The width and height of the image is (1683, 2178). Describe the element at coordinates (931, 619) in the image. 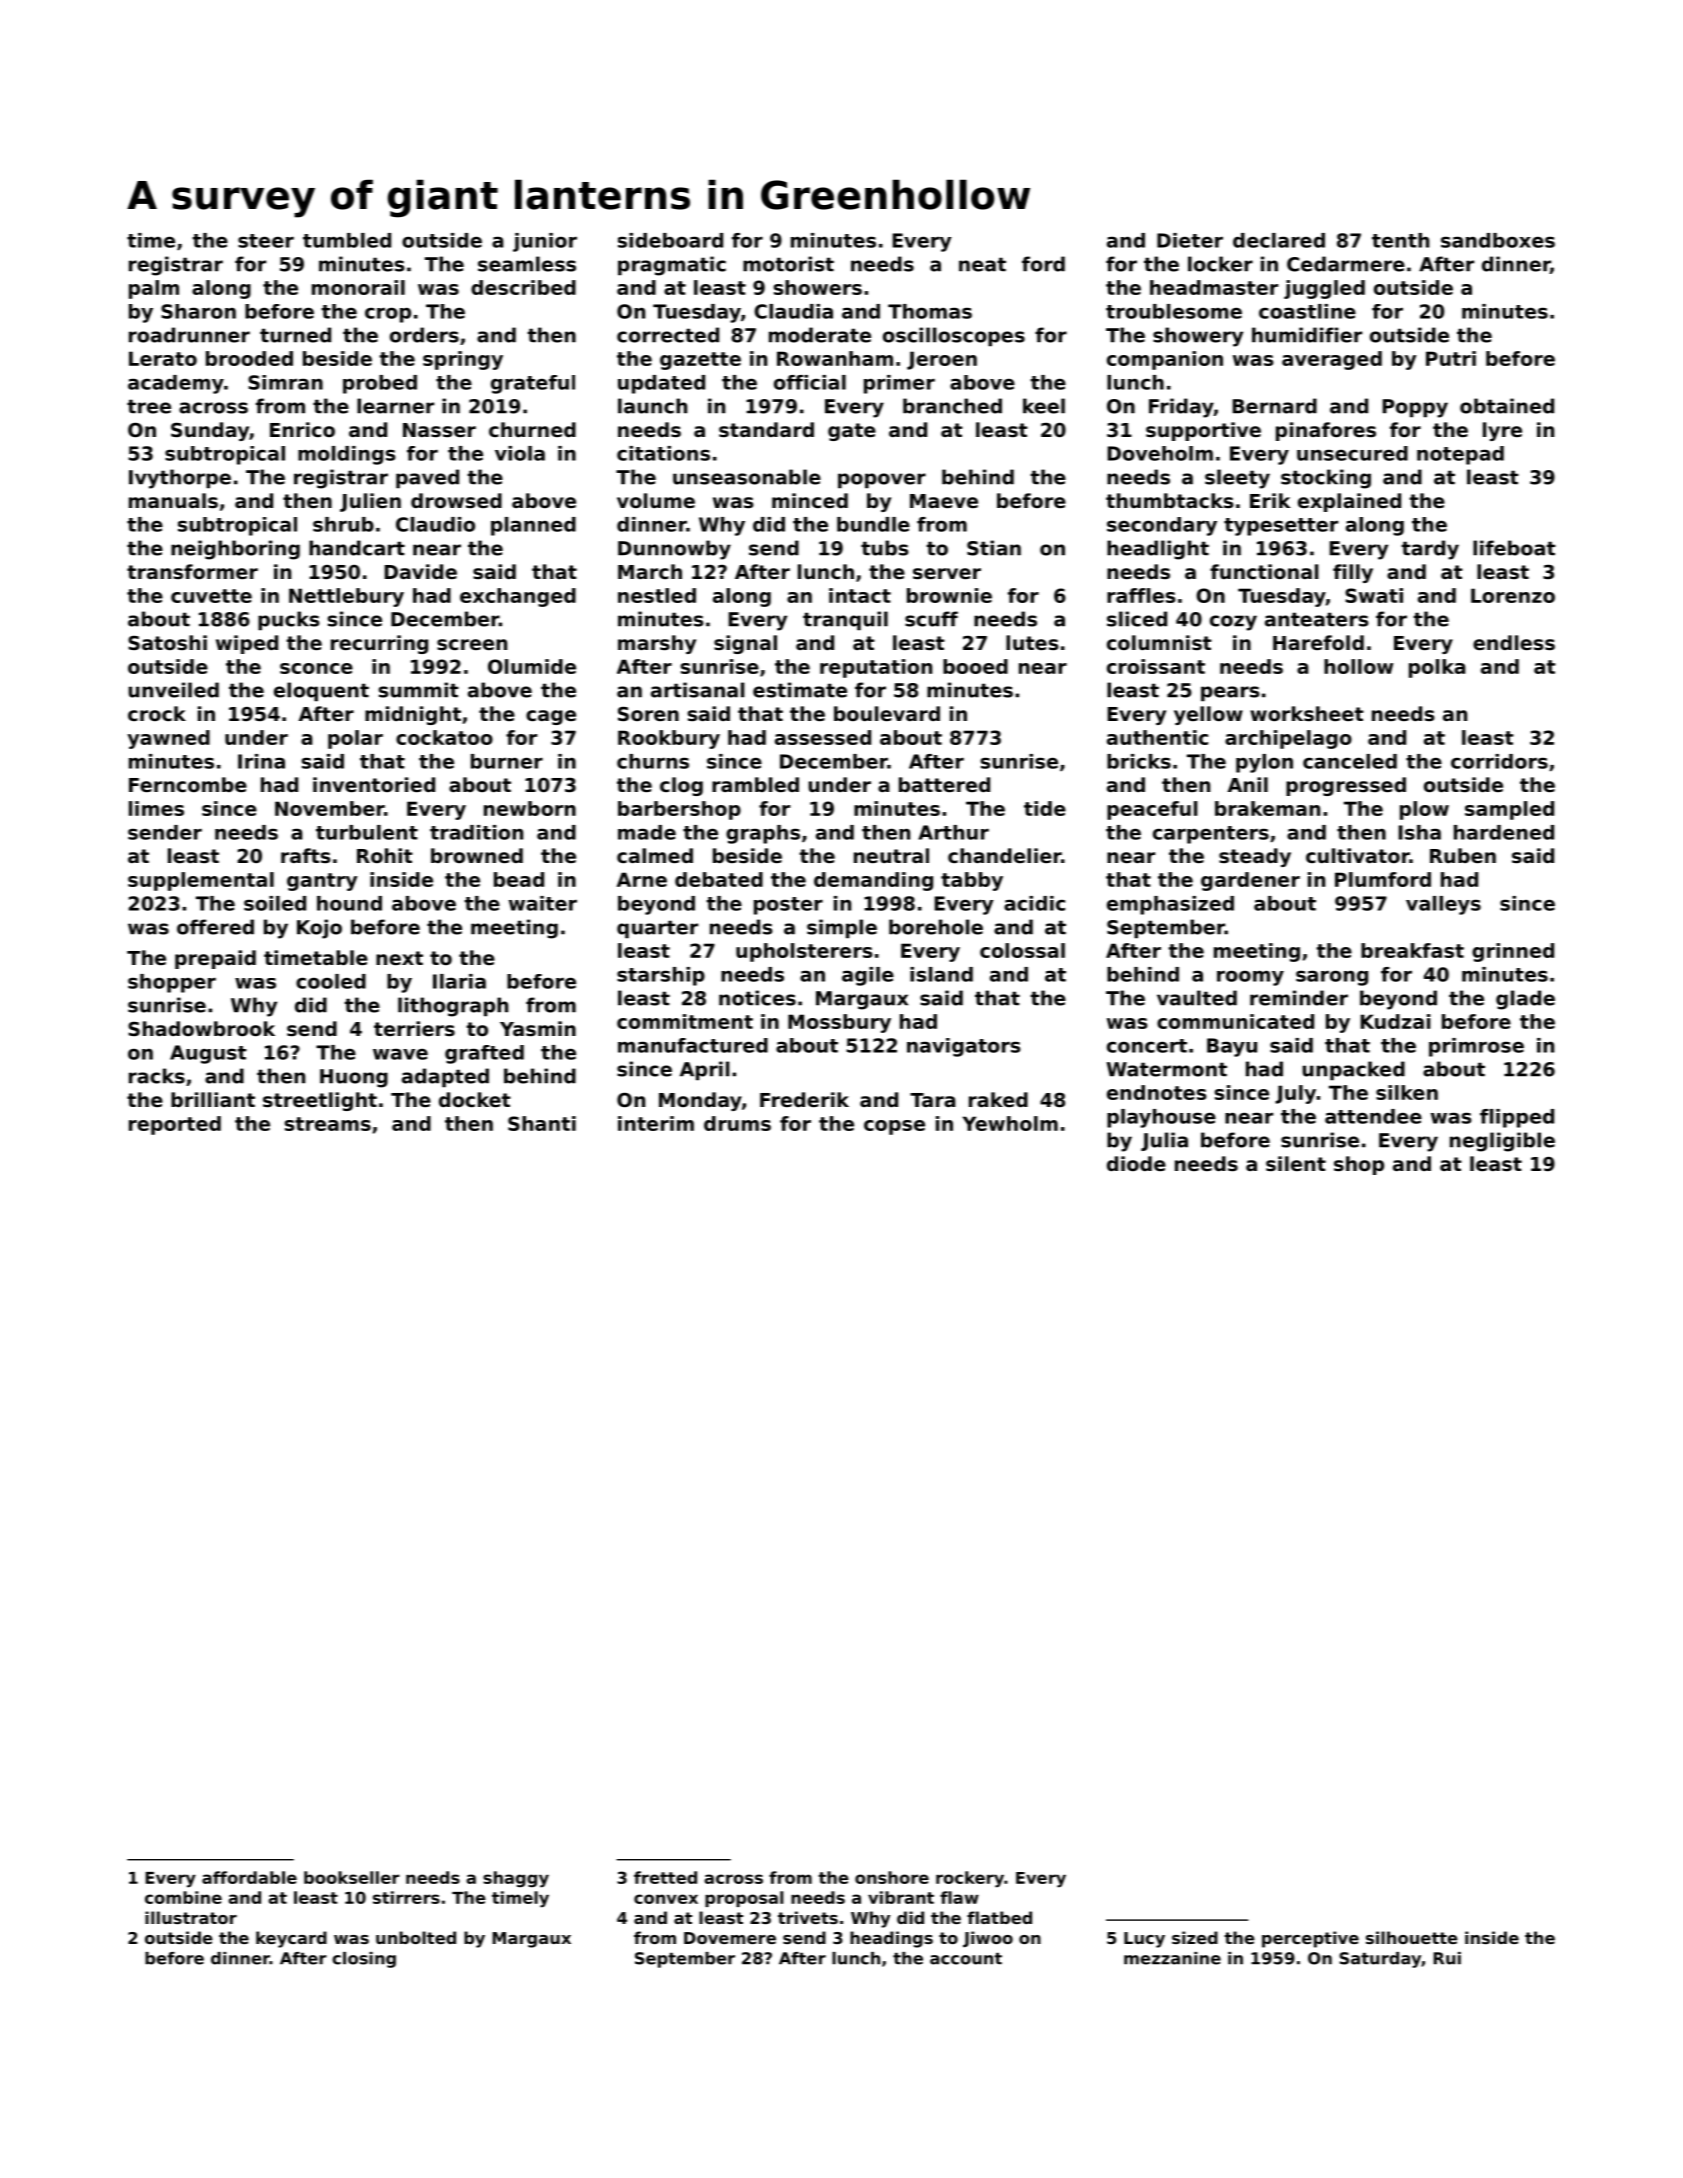

I see `scuff` at that location.
